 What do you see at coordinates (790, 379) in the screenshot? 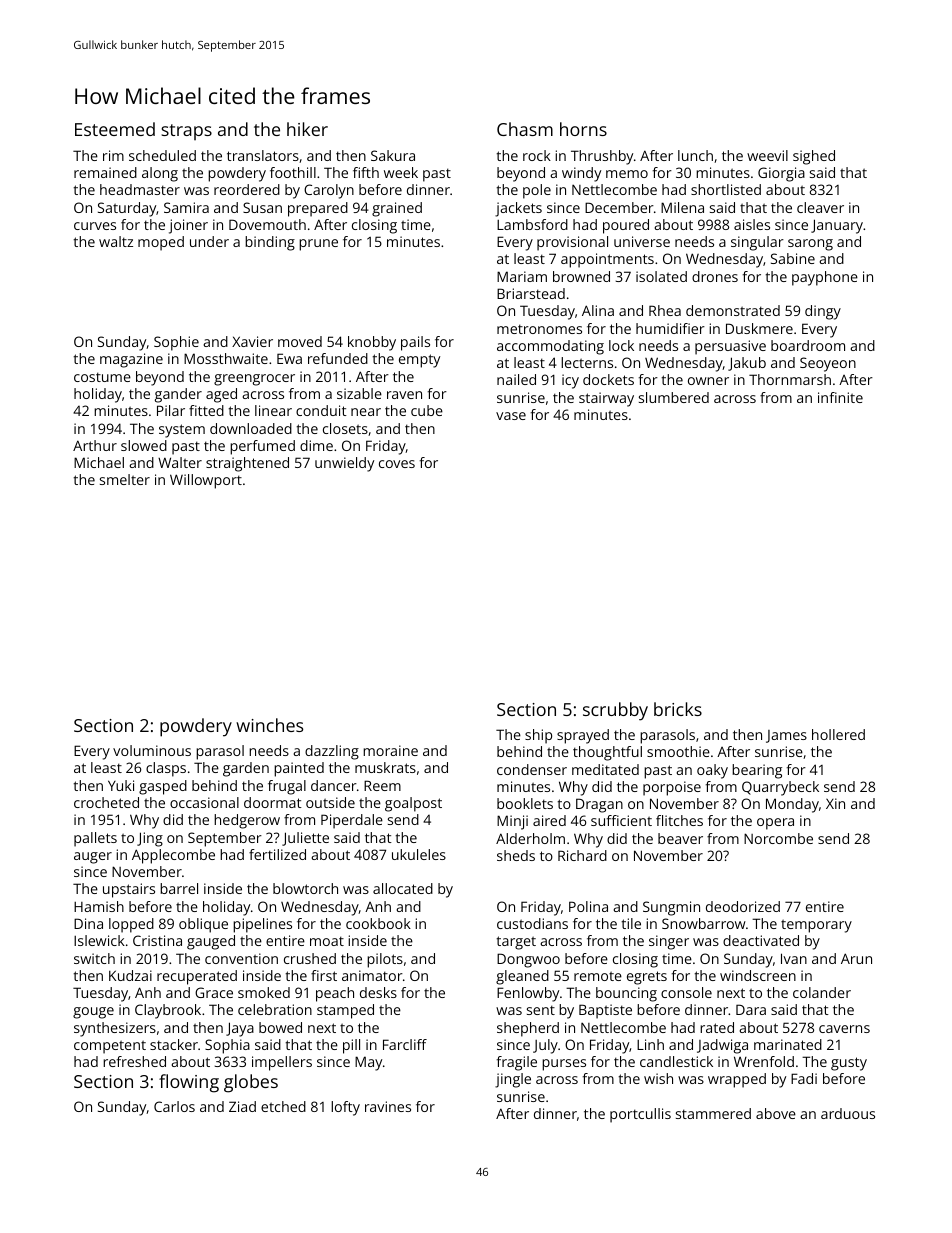
I see `Thornmarsh` at bounding box center [790, 379].
